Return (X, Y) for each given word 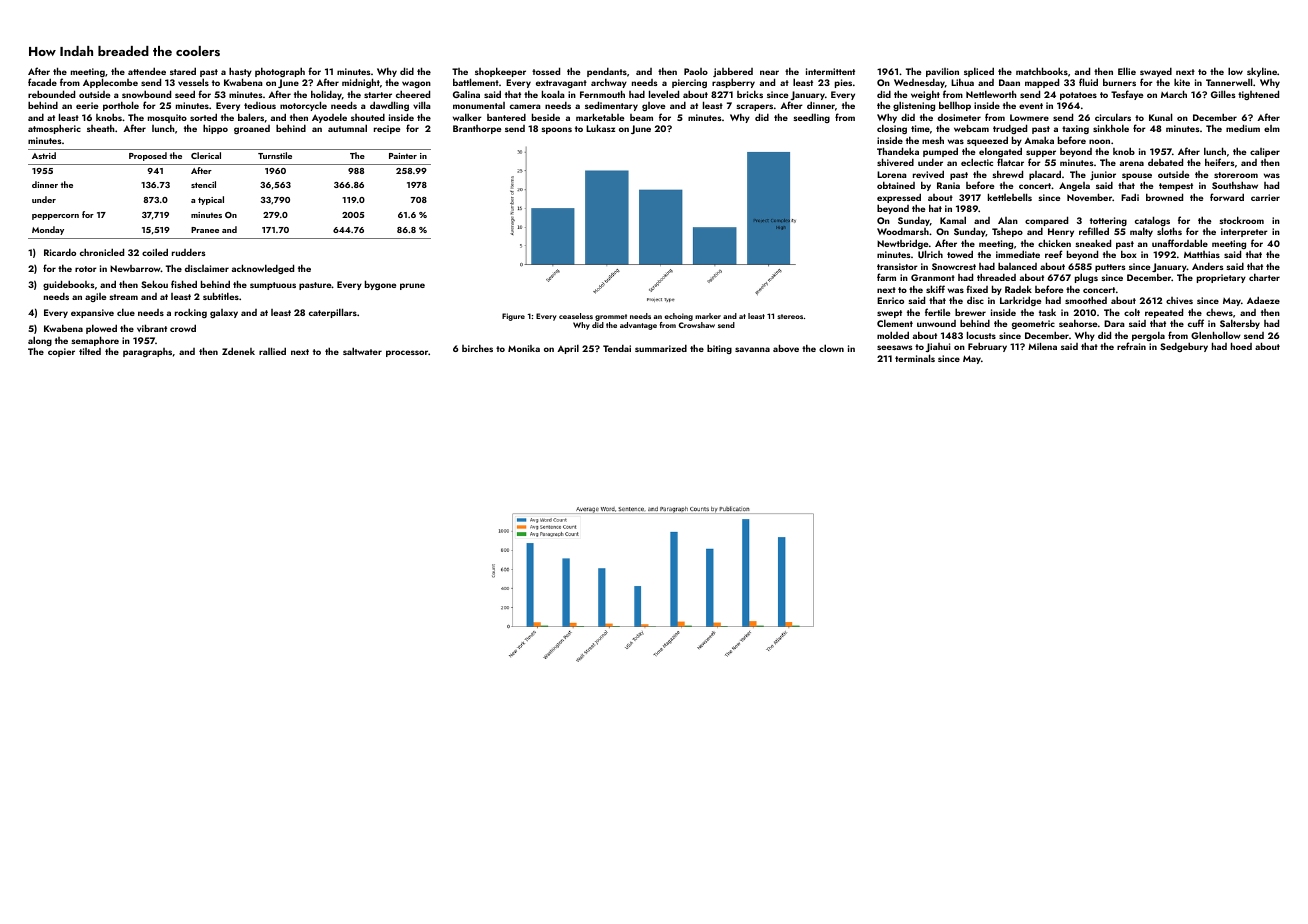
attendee (147, 71)
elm (1272, 128)
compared (1046, 221)
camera (525, 106)
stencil (203, 184)
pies (843, 83)
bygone (381, 285)
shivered (895, 162)
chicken (1054, 243)
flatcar (1010, 162)
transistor (897, 266)
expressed (899, 199)
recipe (387, 129)
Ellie (1127, 71)
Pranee (205, 230)
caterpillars (333, 313)
